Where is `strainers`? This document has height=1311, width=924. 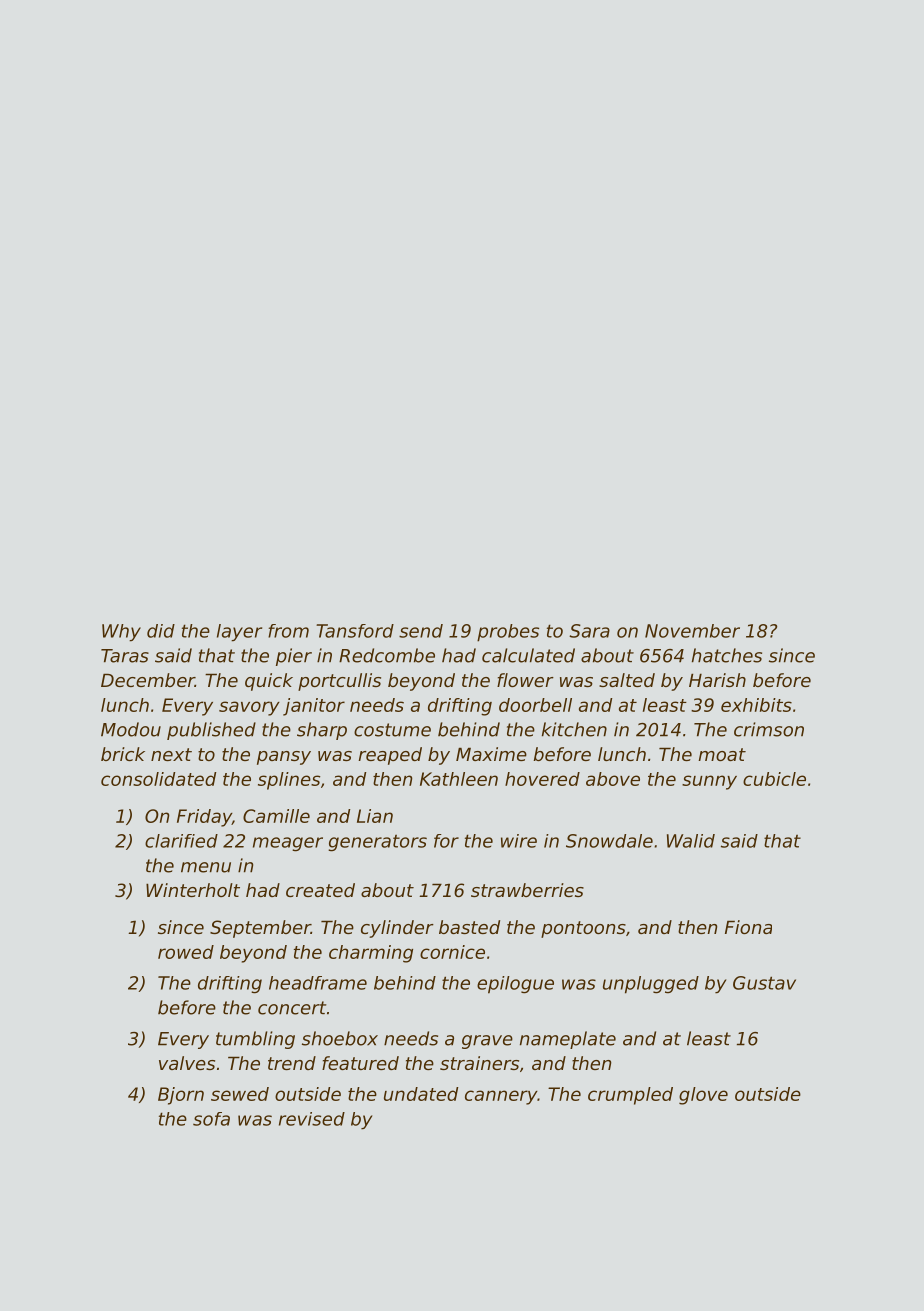
strainers is located at coordinates (479, 1063).
